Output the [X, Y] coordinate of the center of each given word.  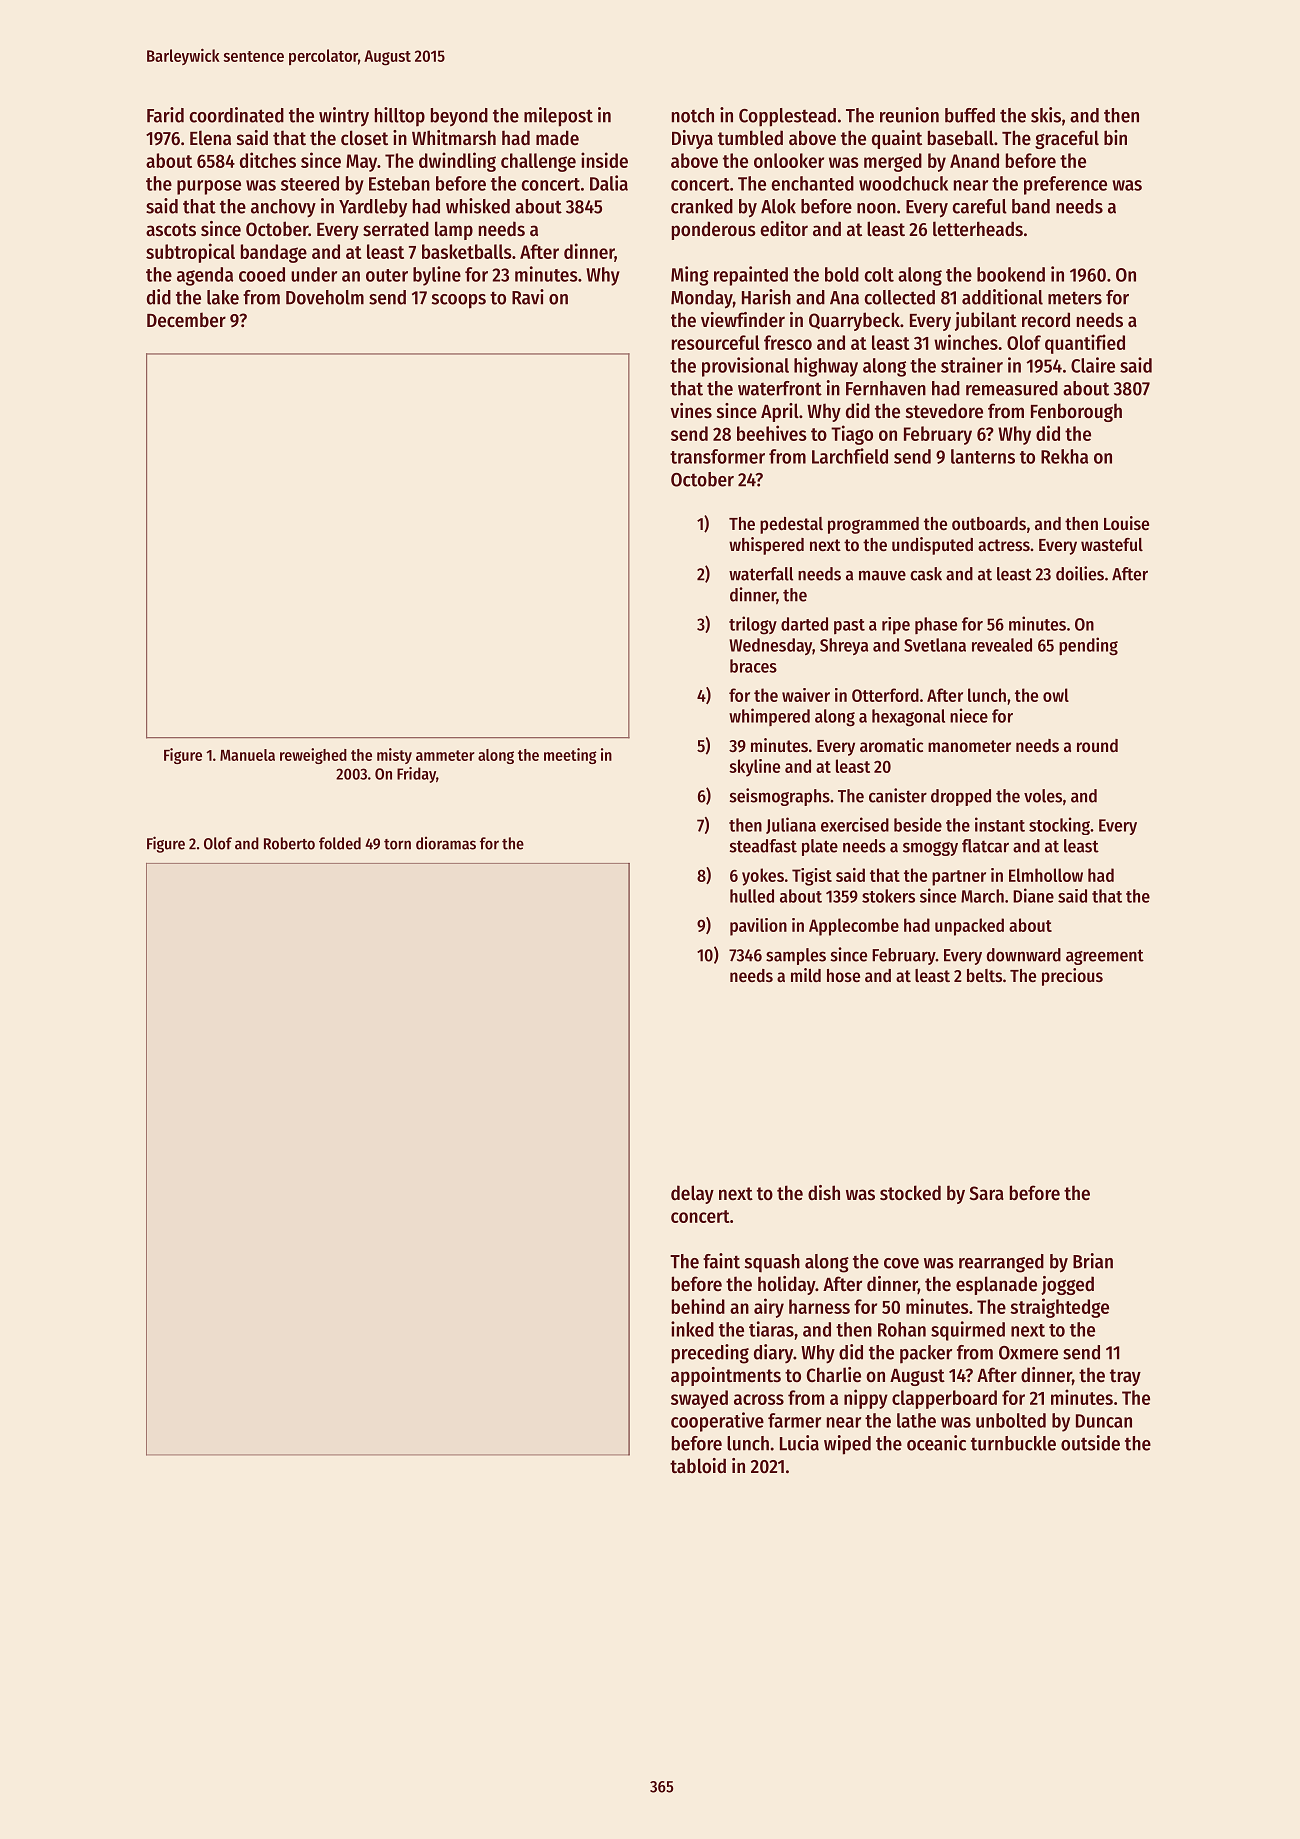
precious [1072, 977]
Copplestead [787, 117]
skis [1046, 115]
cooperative [717, 1422]
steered [310, 183]
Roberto [289, 843]
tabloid [698, 1466]
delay [692, 1194]
